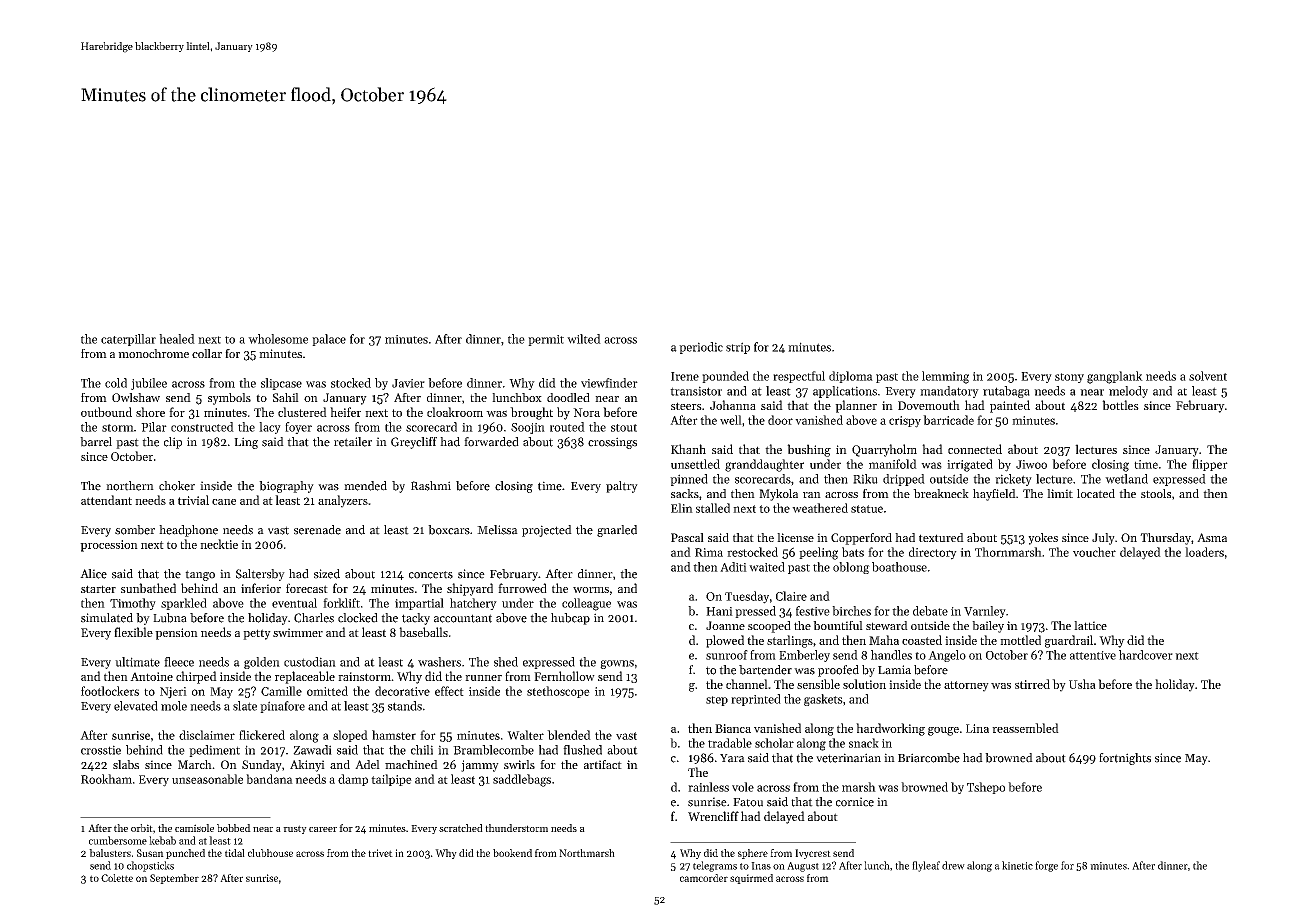  What do you see at coordinates (150, 412) in the page?
I see `shore` at bounding box center [150, 412].
